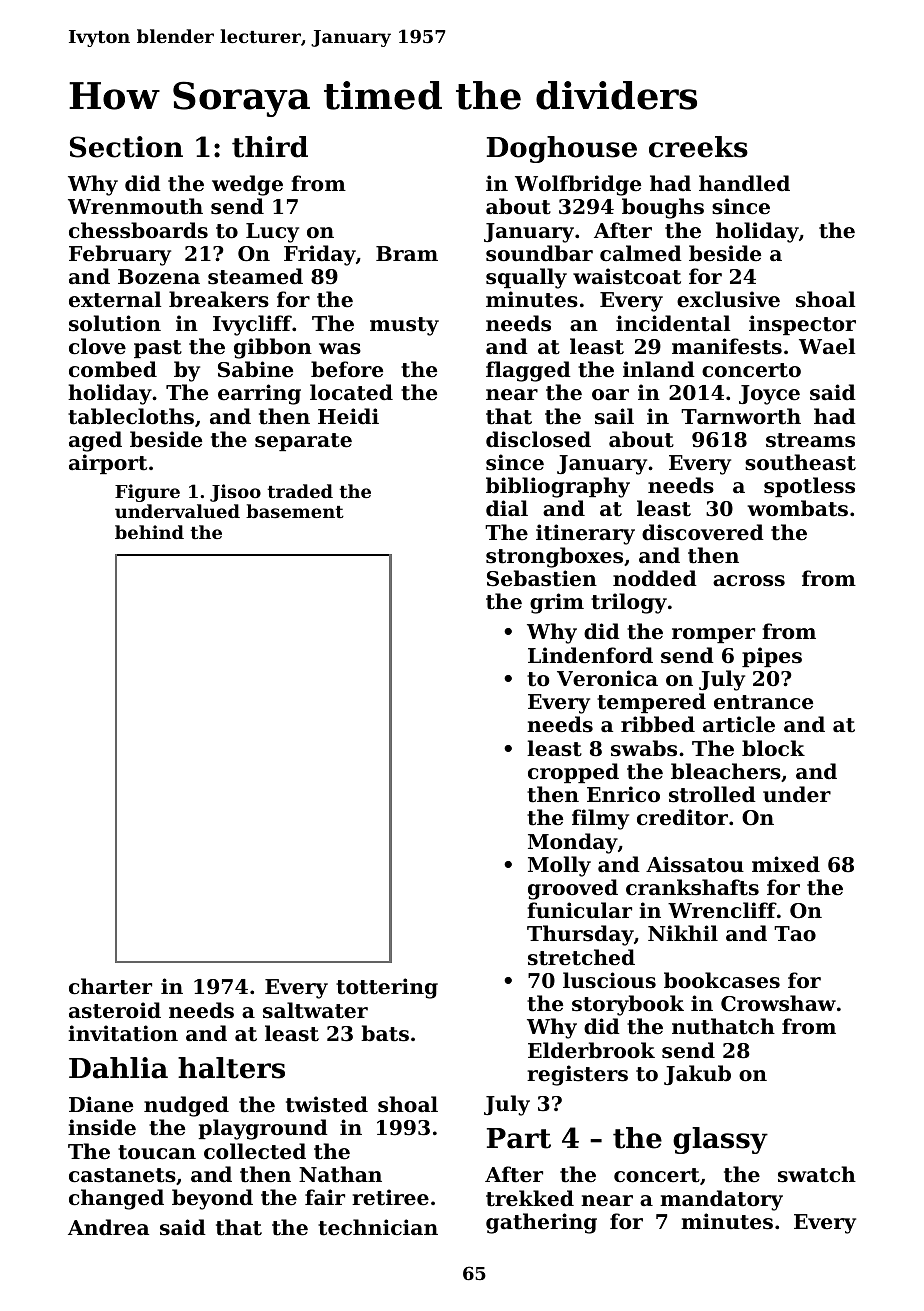  What do you see at coordinates (387, 988) in the screenshot?
I see `tottering` at bounding box center [387, 988].
